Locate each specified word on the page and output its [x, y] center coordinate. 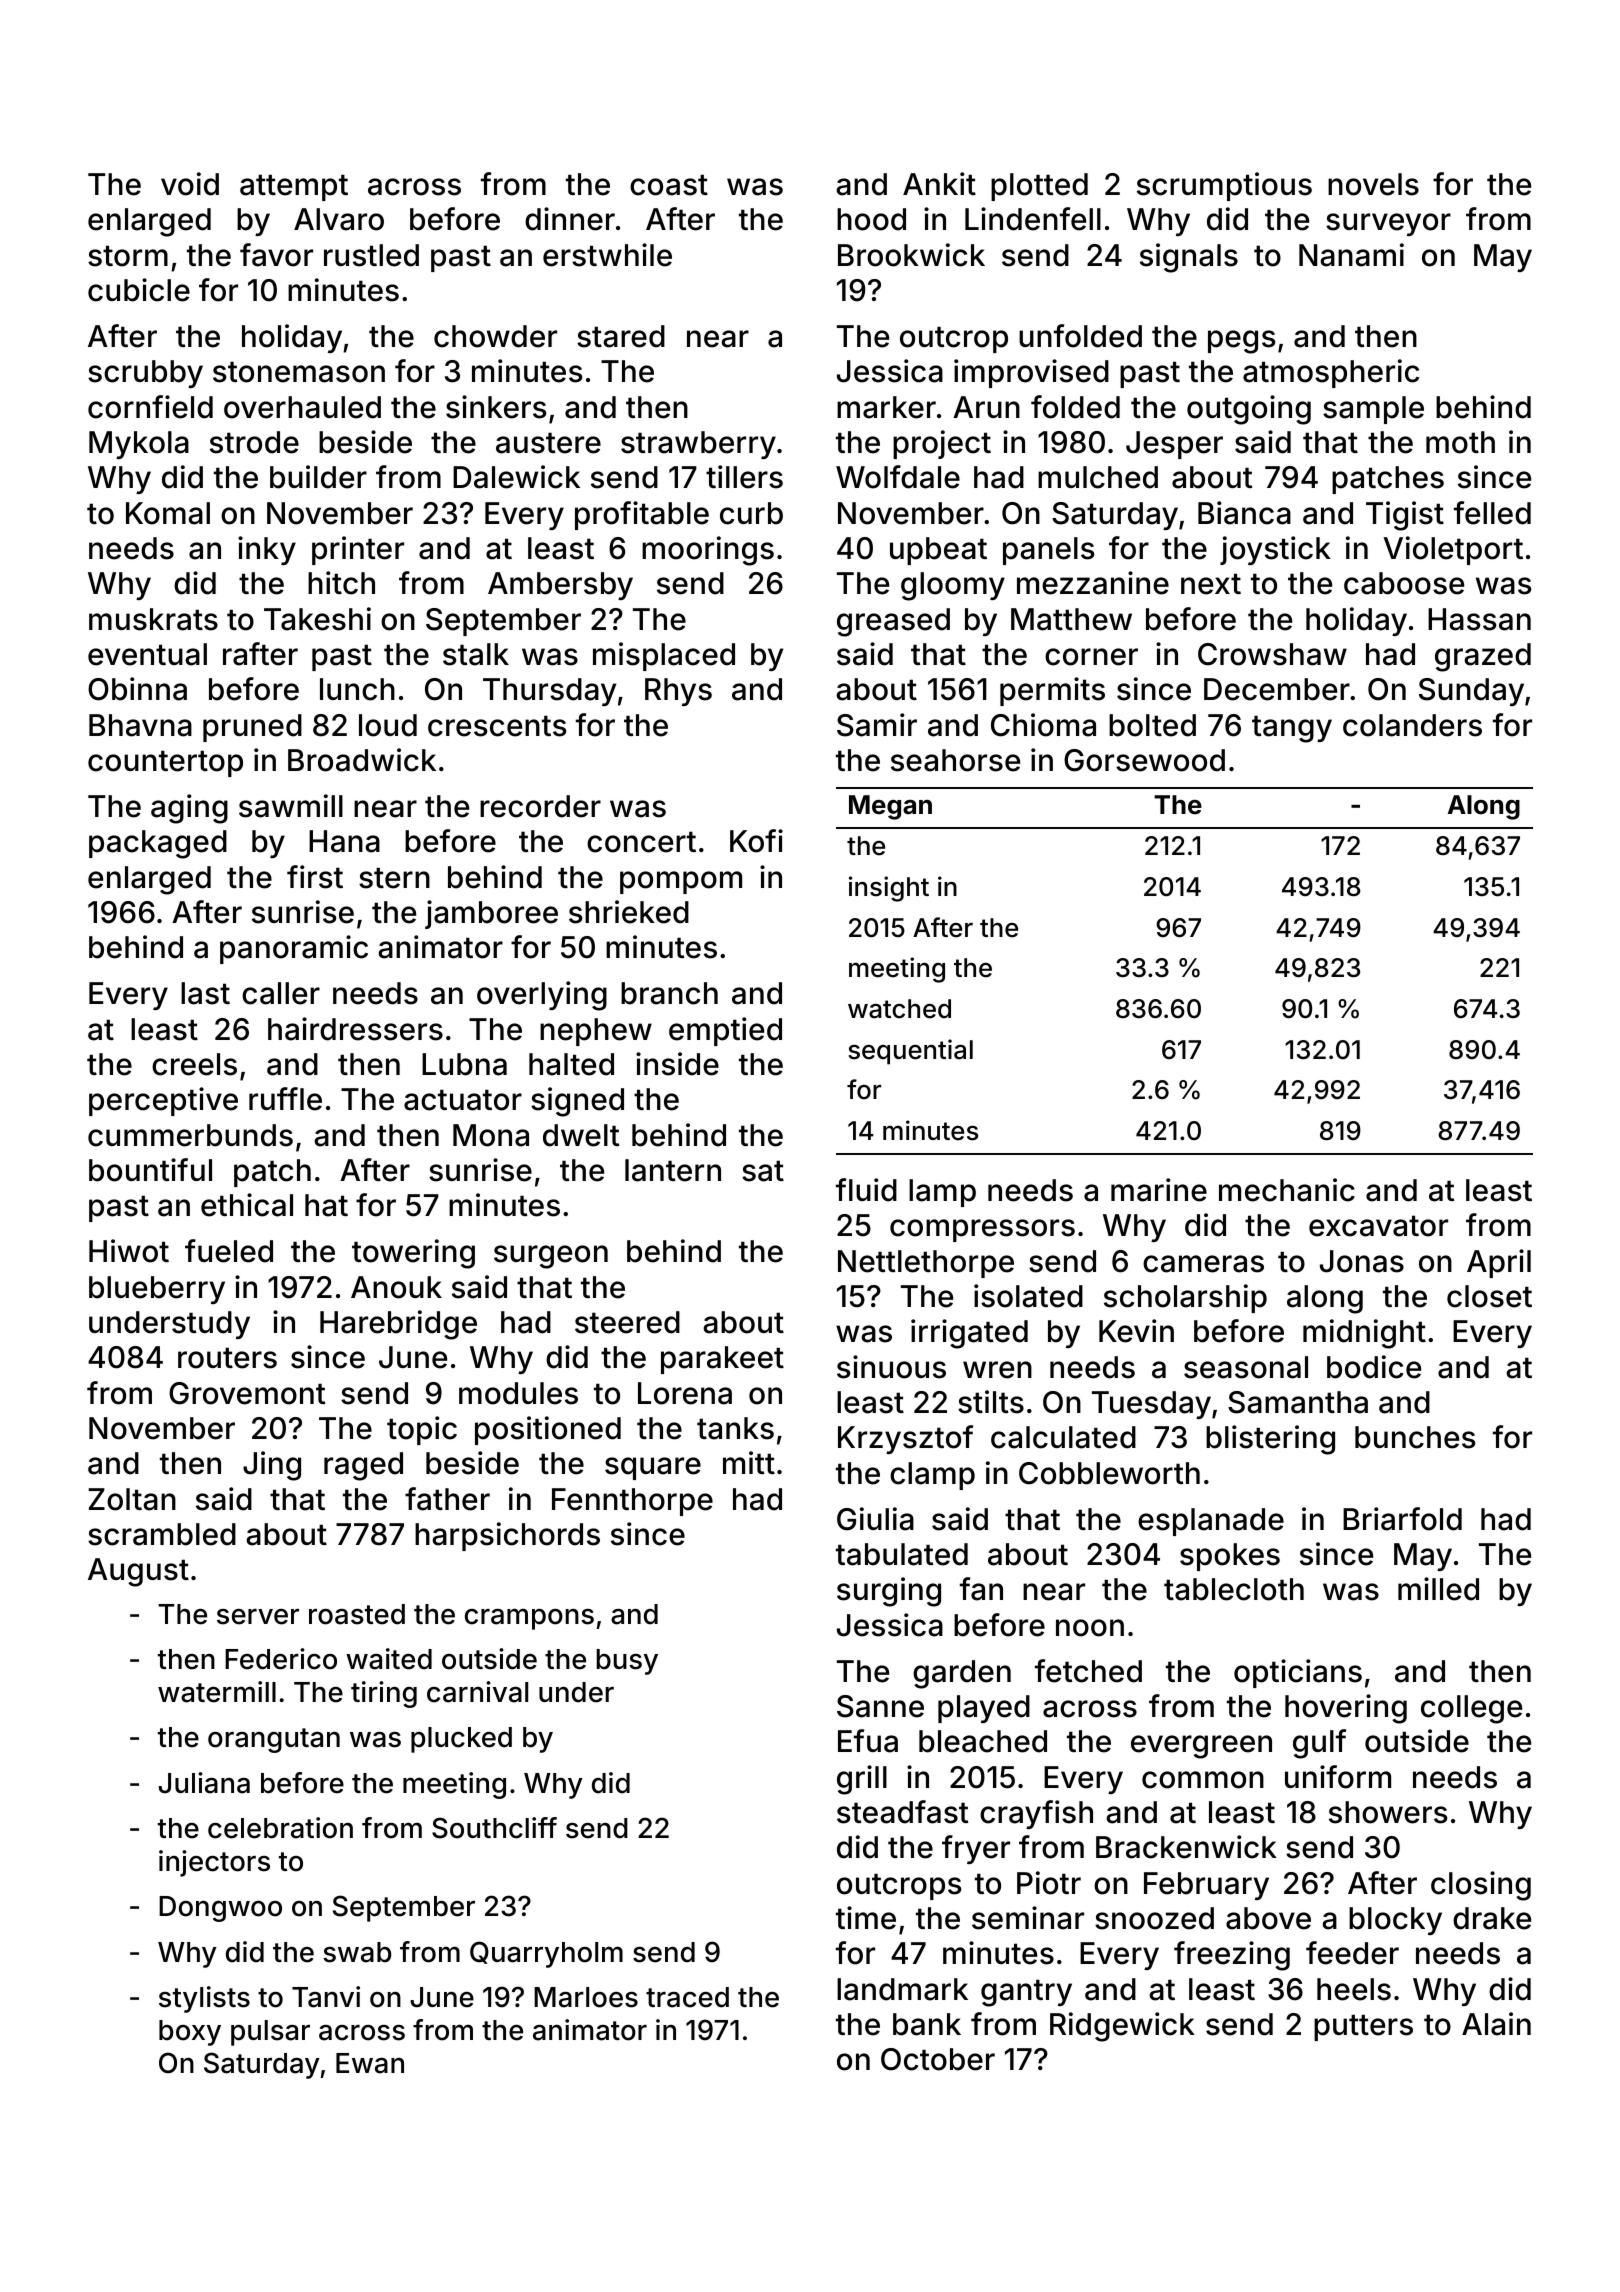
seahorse [955, 760]
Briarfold [1402, 1519]
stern [394, 878]
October [938, 2059]
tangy [1292, 729]
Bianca [1244, 513]
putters [1363, 2027]
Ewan [370, 2063]
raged [363, 1466]
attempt [294, 187]
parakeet [722, 1360]
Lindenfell [1033, 219]
